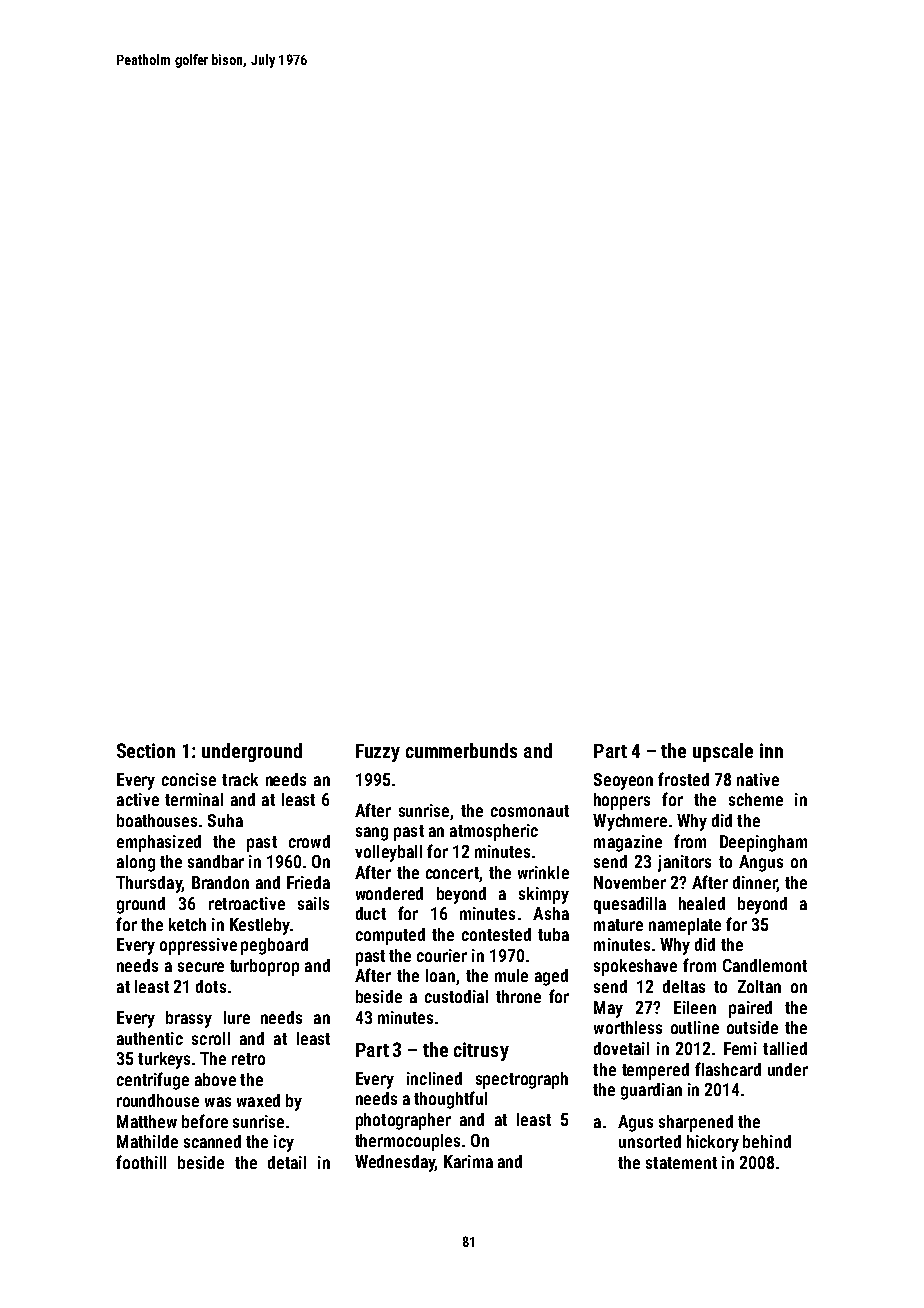  Describe the element at coordinates (201, 967) in the page. I see `secure` at that location.
